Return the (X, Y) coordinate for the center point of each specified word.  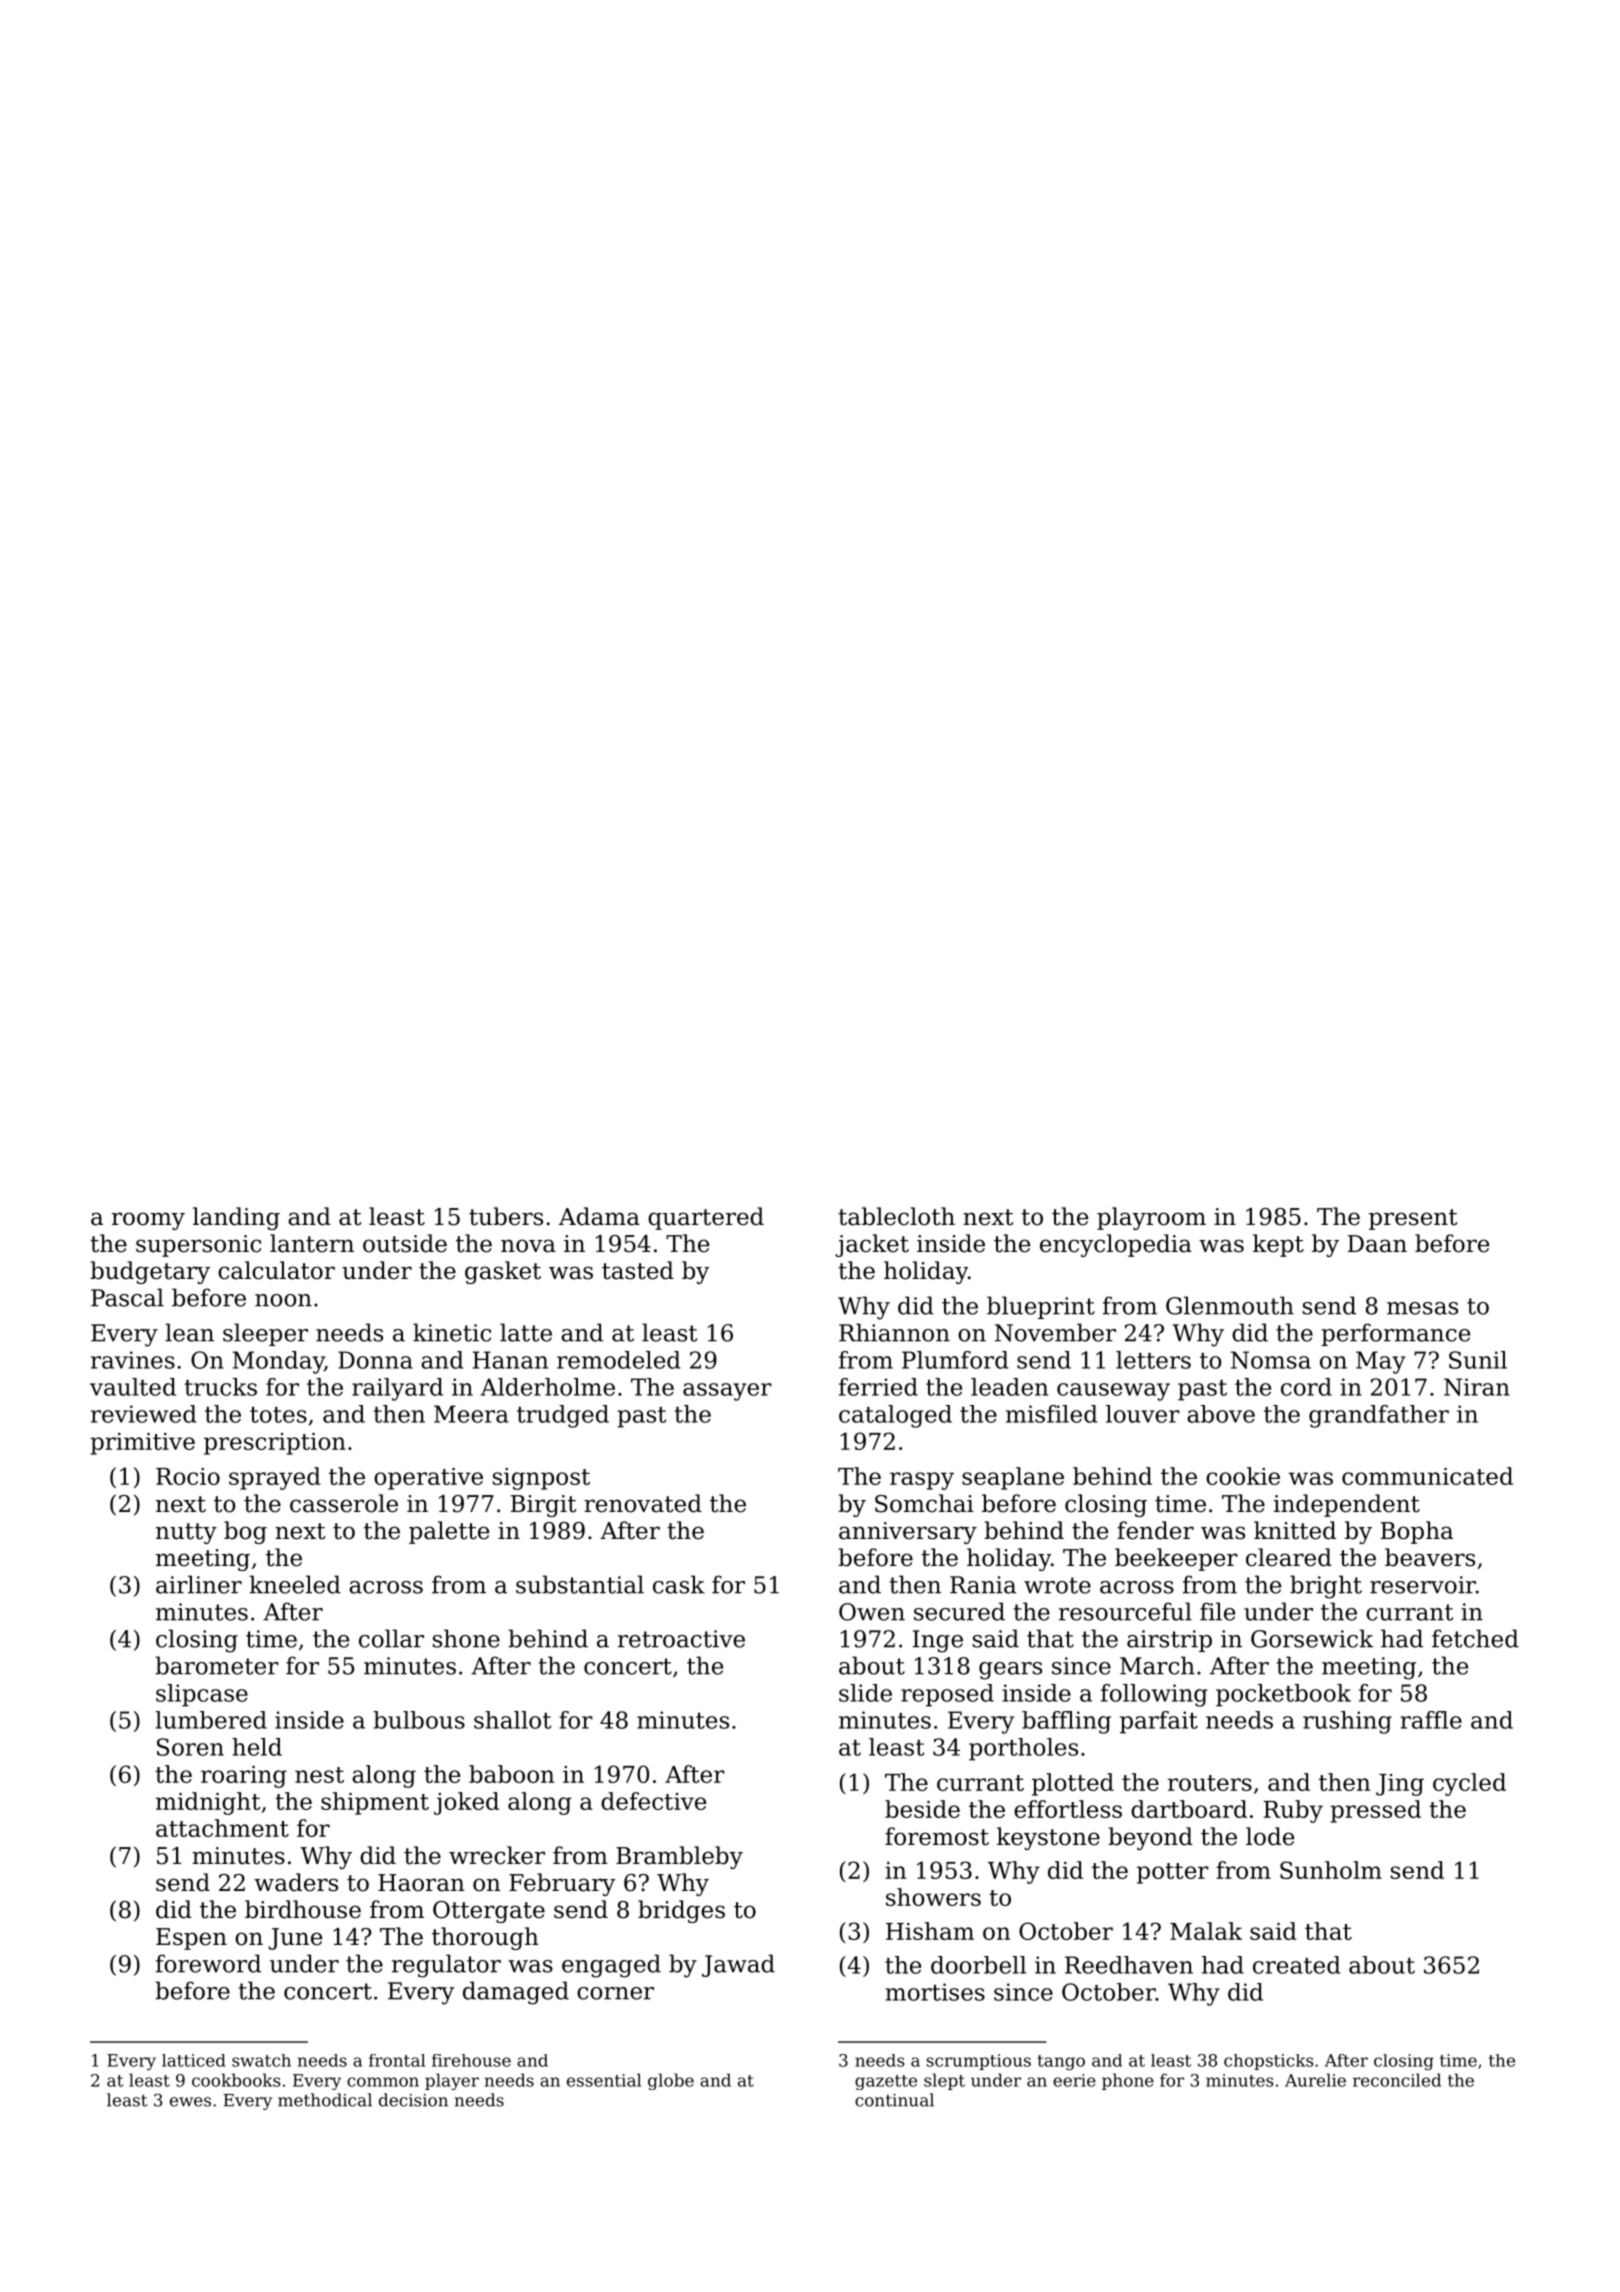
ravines (133, 1360)
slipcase (202, 1695)
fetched (1475, 1638)
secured (959, 1611)
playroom (1151, 1218)
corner (615, 1993)
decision (413, 2100)
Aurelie (1315, 2080)
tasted (638, 1270)
